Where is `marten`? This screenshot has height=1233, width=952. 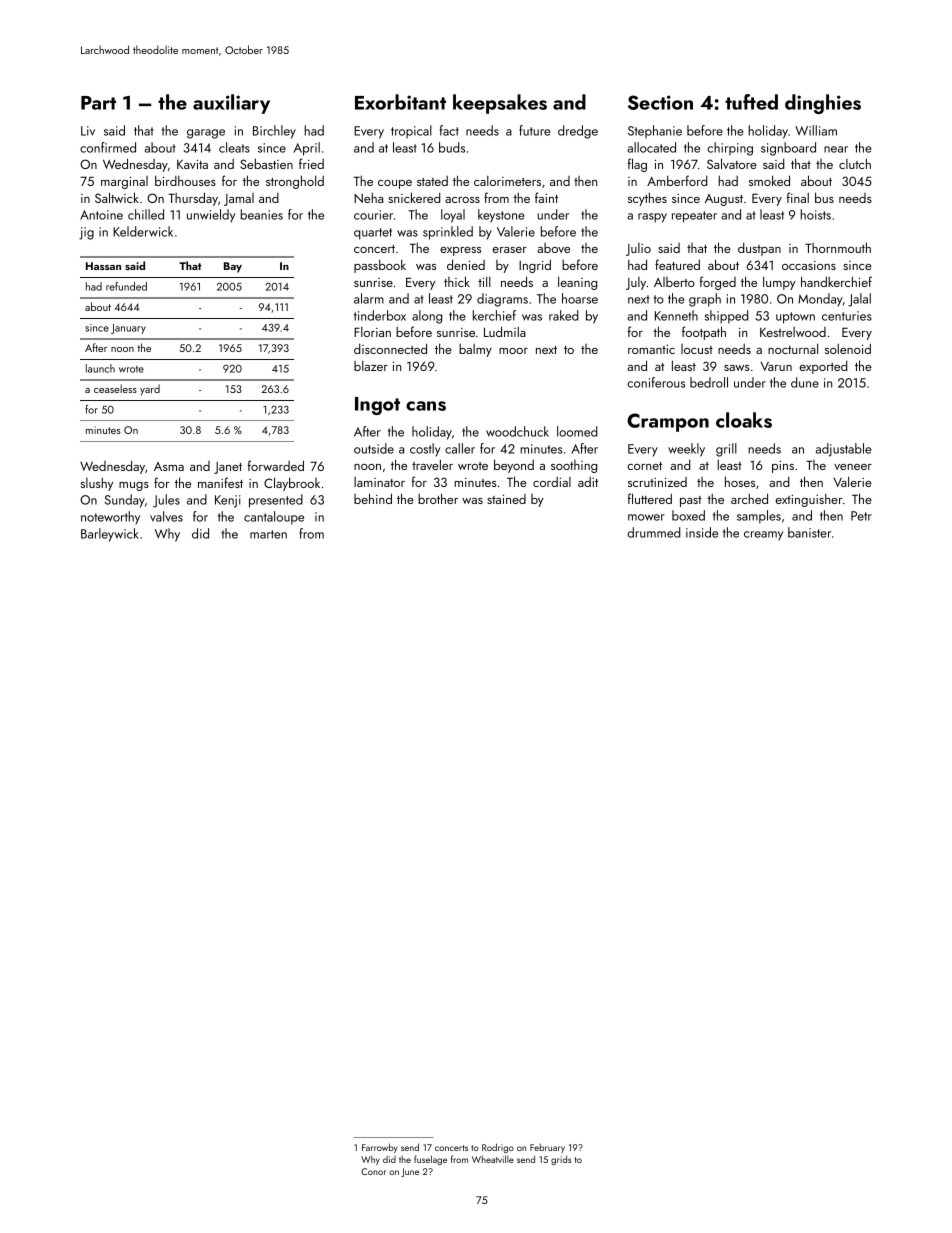
marten is located at coordinates (268, 534).
